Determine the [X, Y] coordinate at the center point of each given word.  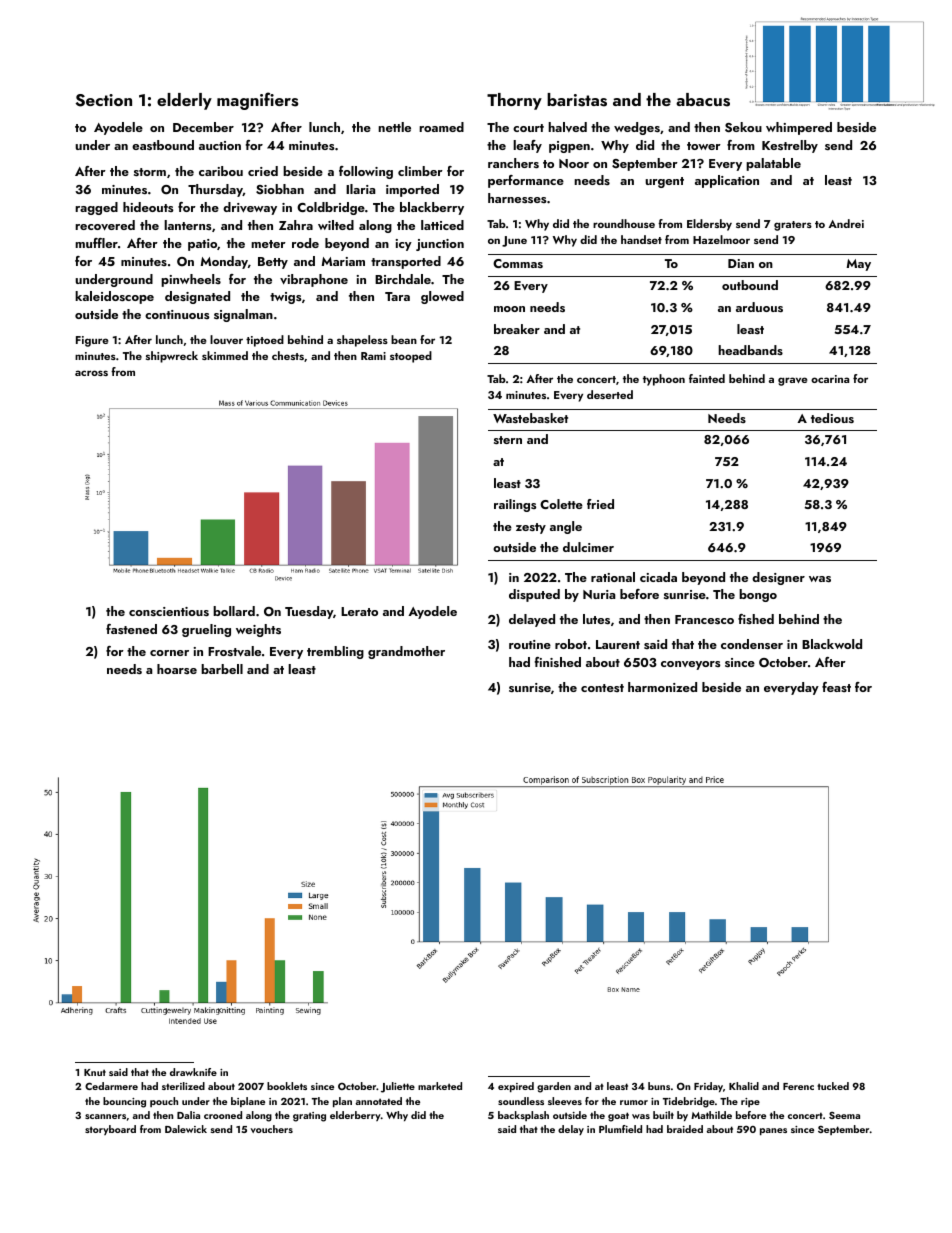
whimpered [799, 128]
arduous [759, 307]
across [91, 373]
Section [104, 100]
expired [516, 1087]
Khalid [744, 1086]
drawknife [193, 1072]
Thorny [514, 101]
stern [508, 440]
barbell [222, 669]
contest [602, 688]
